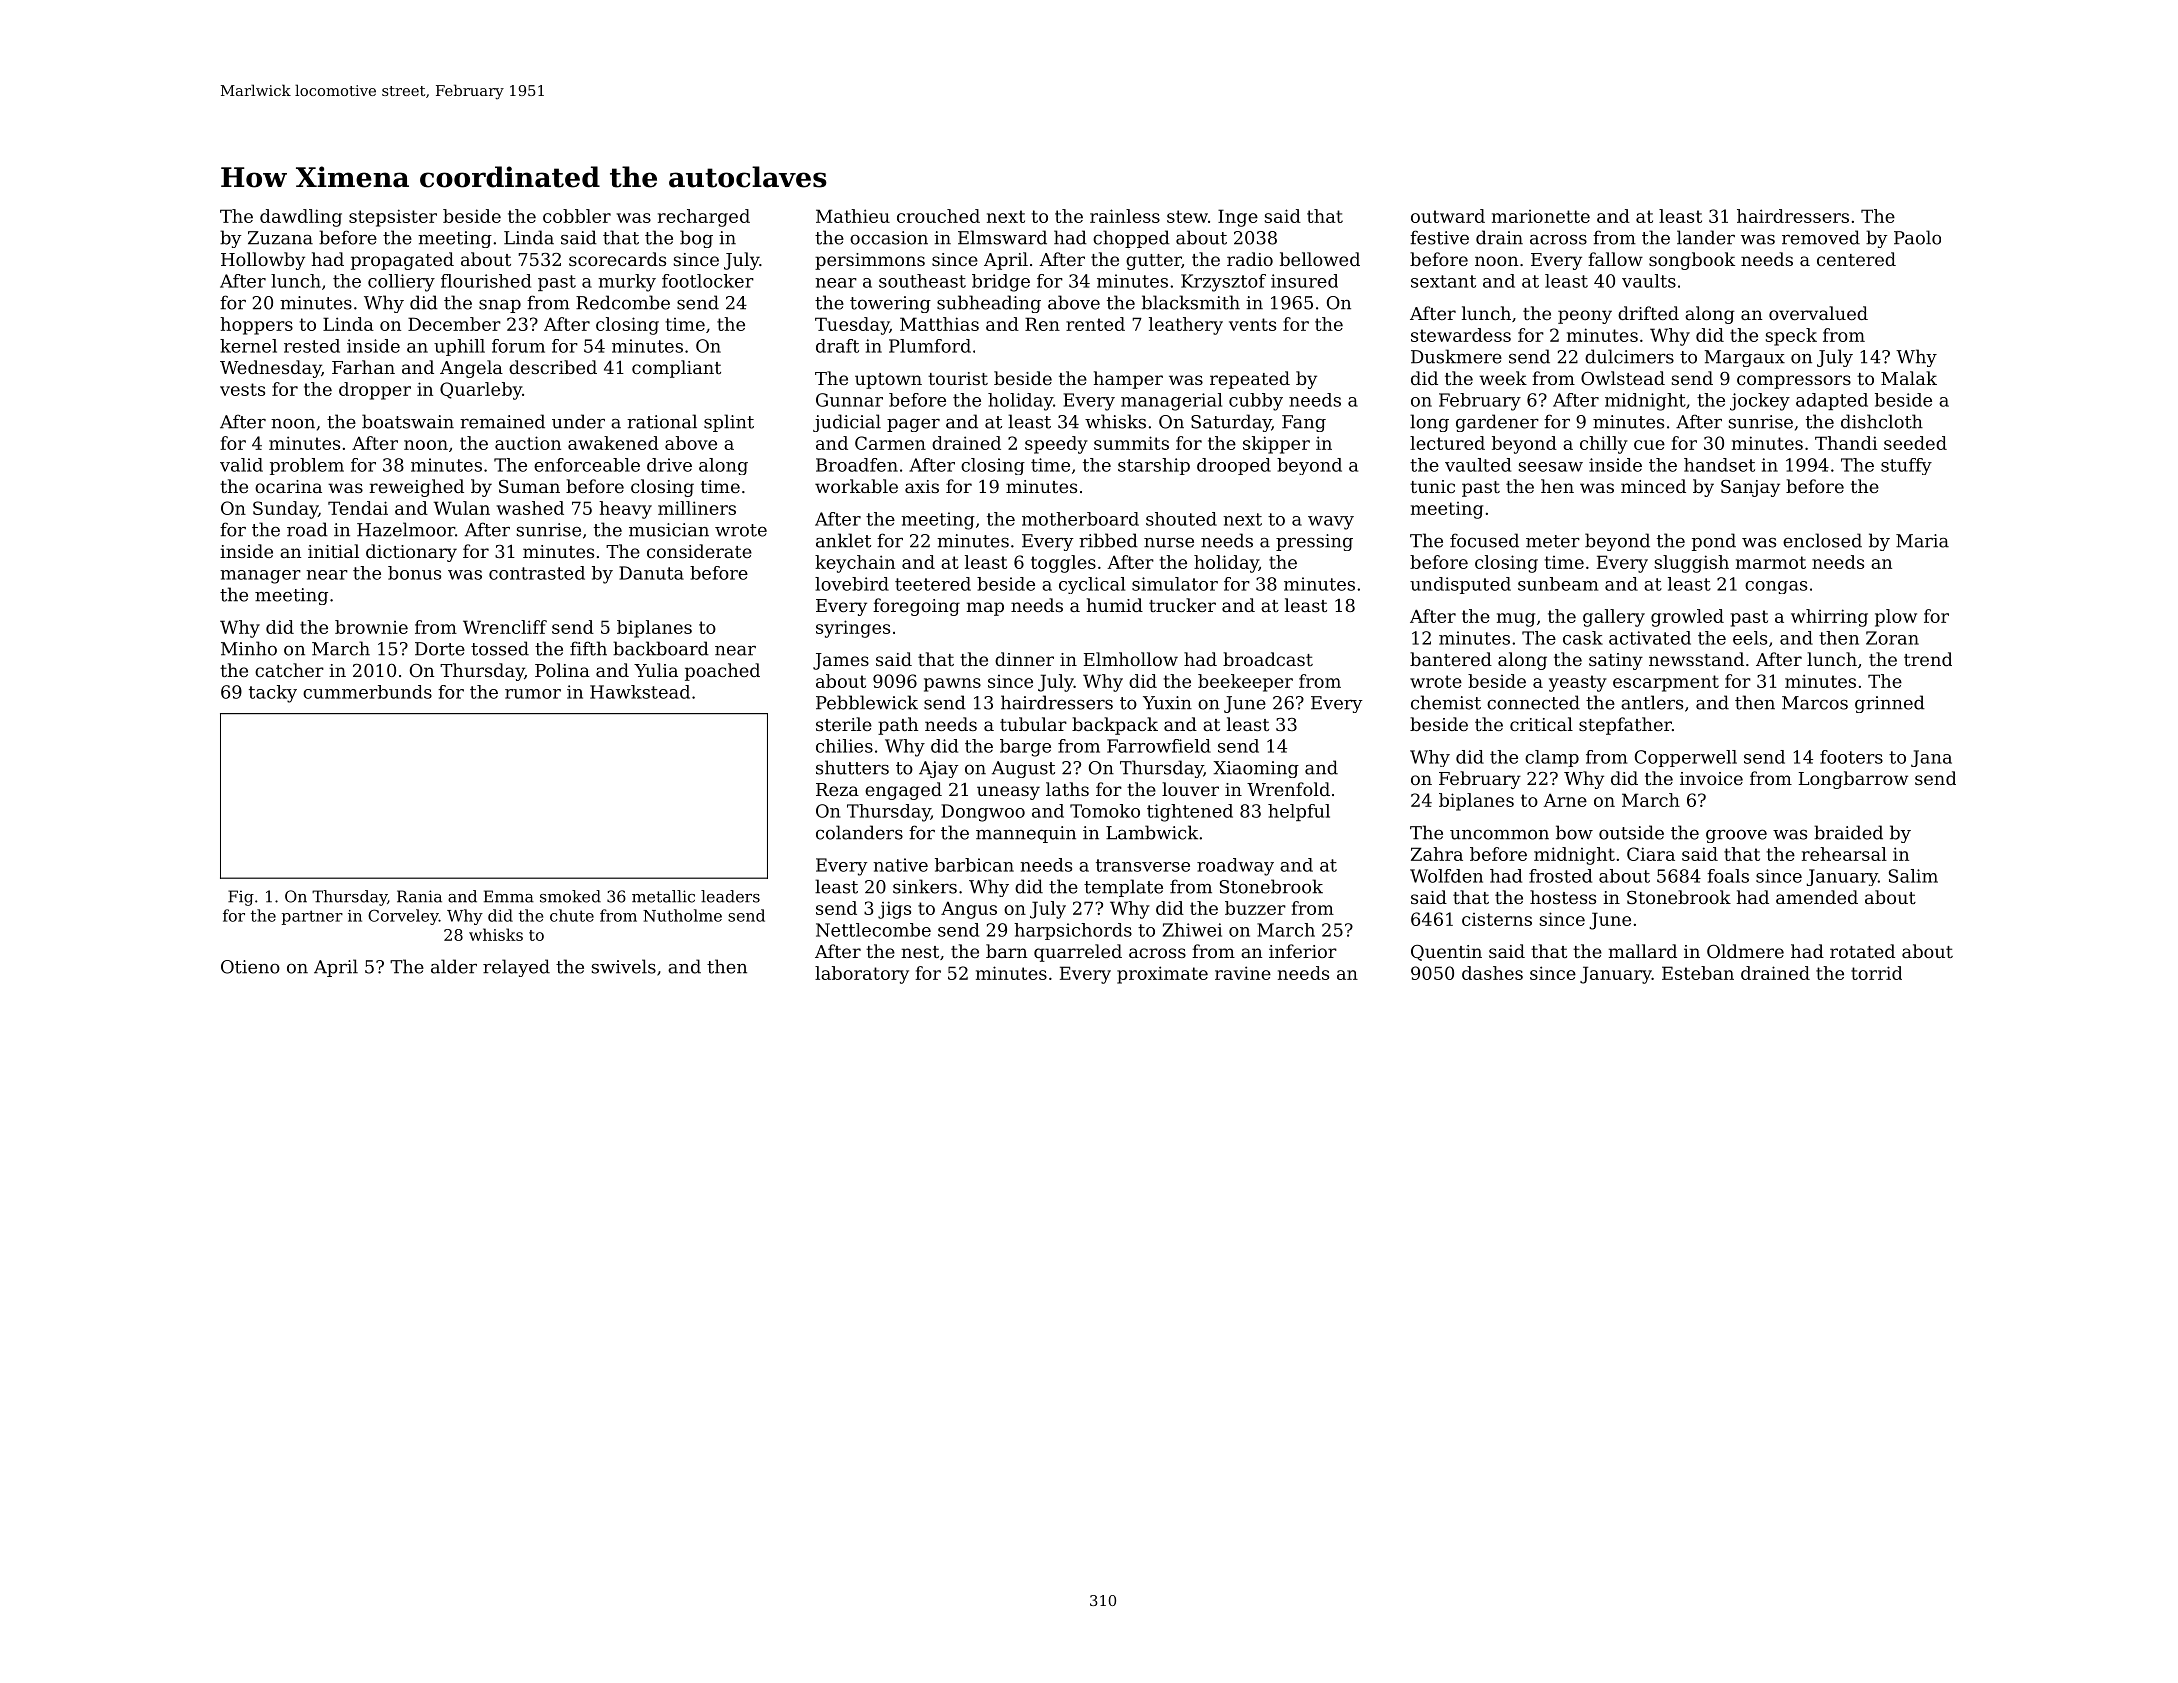 This screenshot has height=1683, width=2178. Describe the element at coordinates (1448, 216) in the screenshot. I see `outward` at that location.
